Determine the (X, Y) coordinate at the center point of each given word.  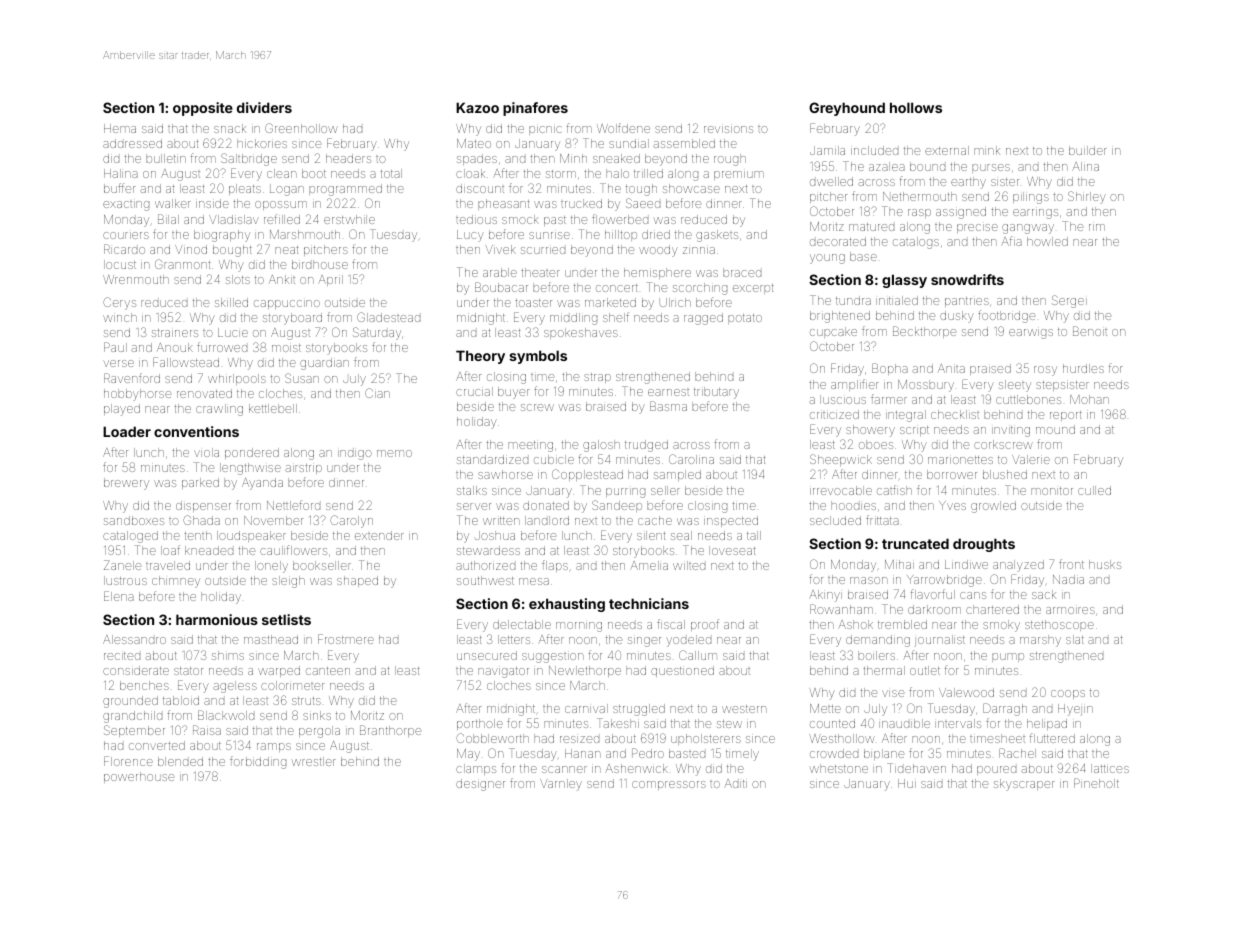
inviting (1011, 431)
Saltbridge (249, 159)
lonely (271, 567)
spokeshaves (581, 333)
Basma (668, 406)
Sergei (1069, 301)
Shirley (1087, 197)
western (744, 709)
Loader (127, 431)
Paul (115, 347)
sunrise (549, 235)
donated (546, 505)
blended (180, 761)
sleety (1015, 386)
